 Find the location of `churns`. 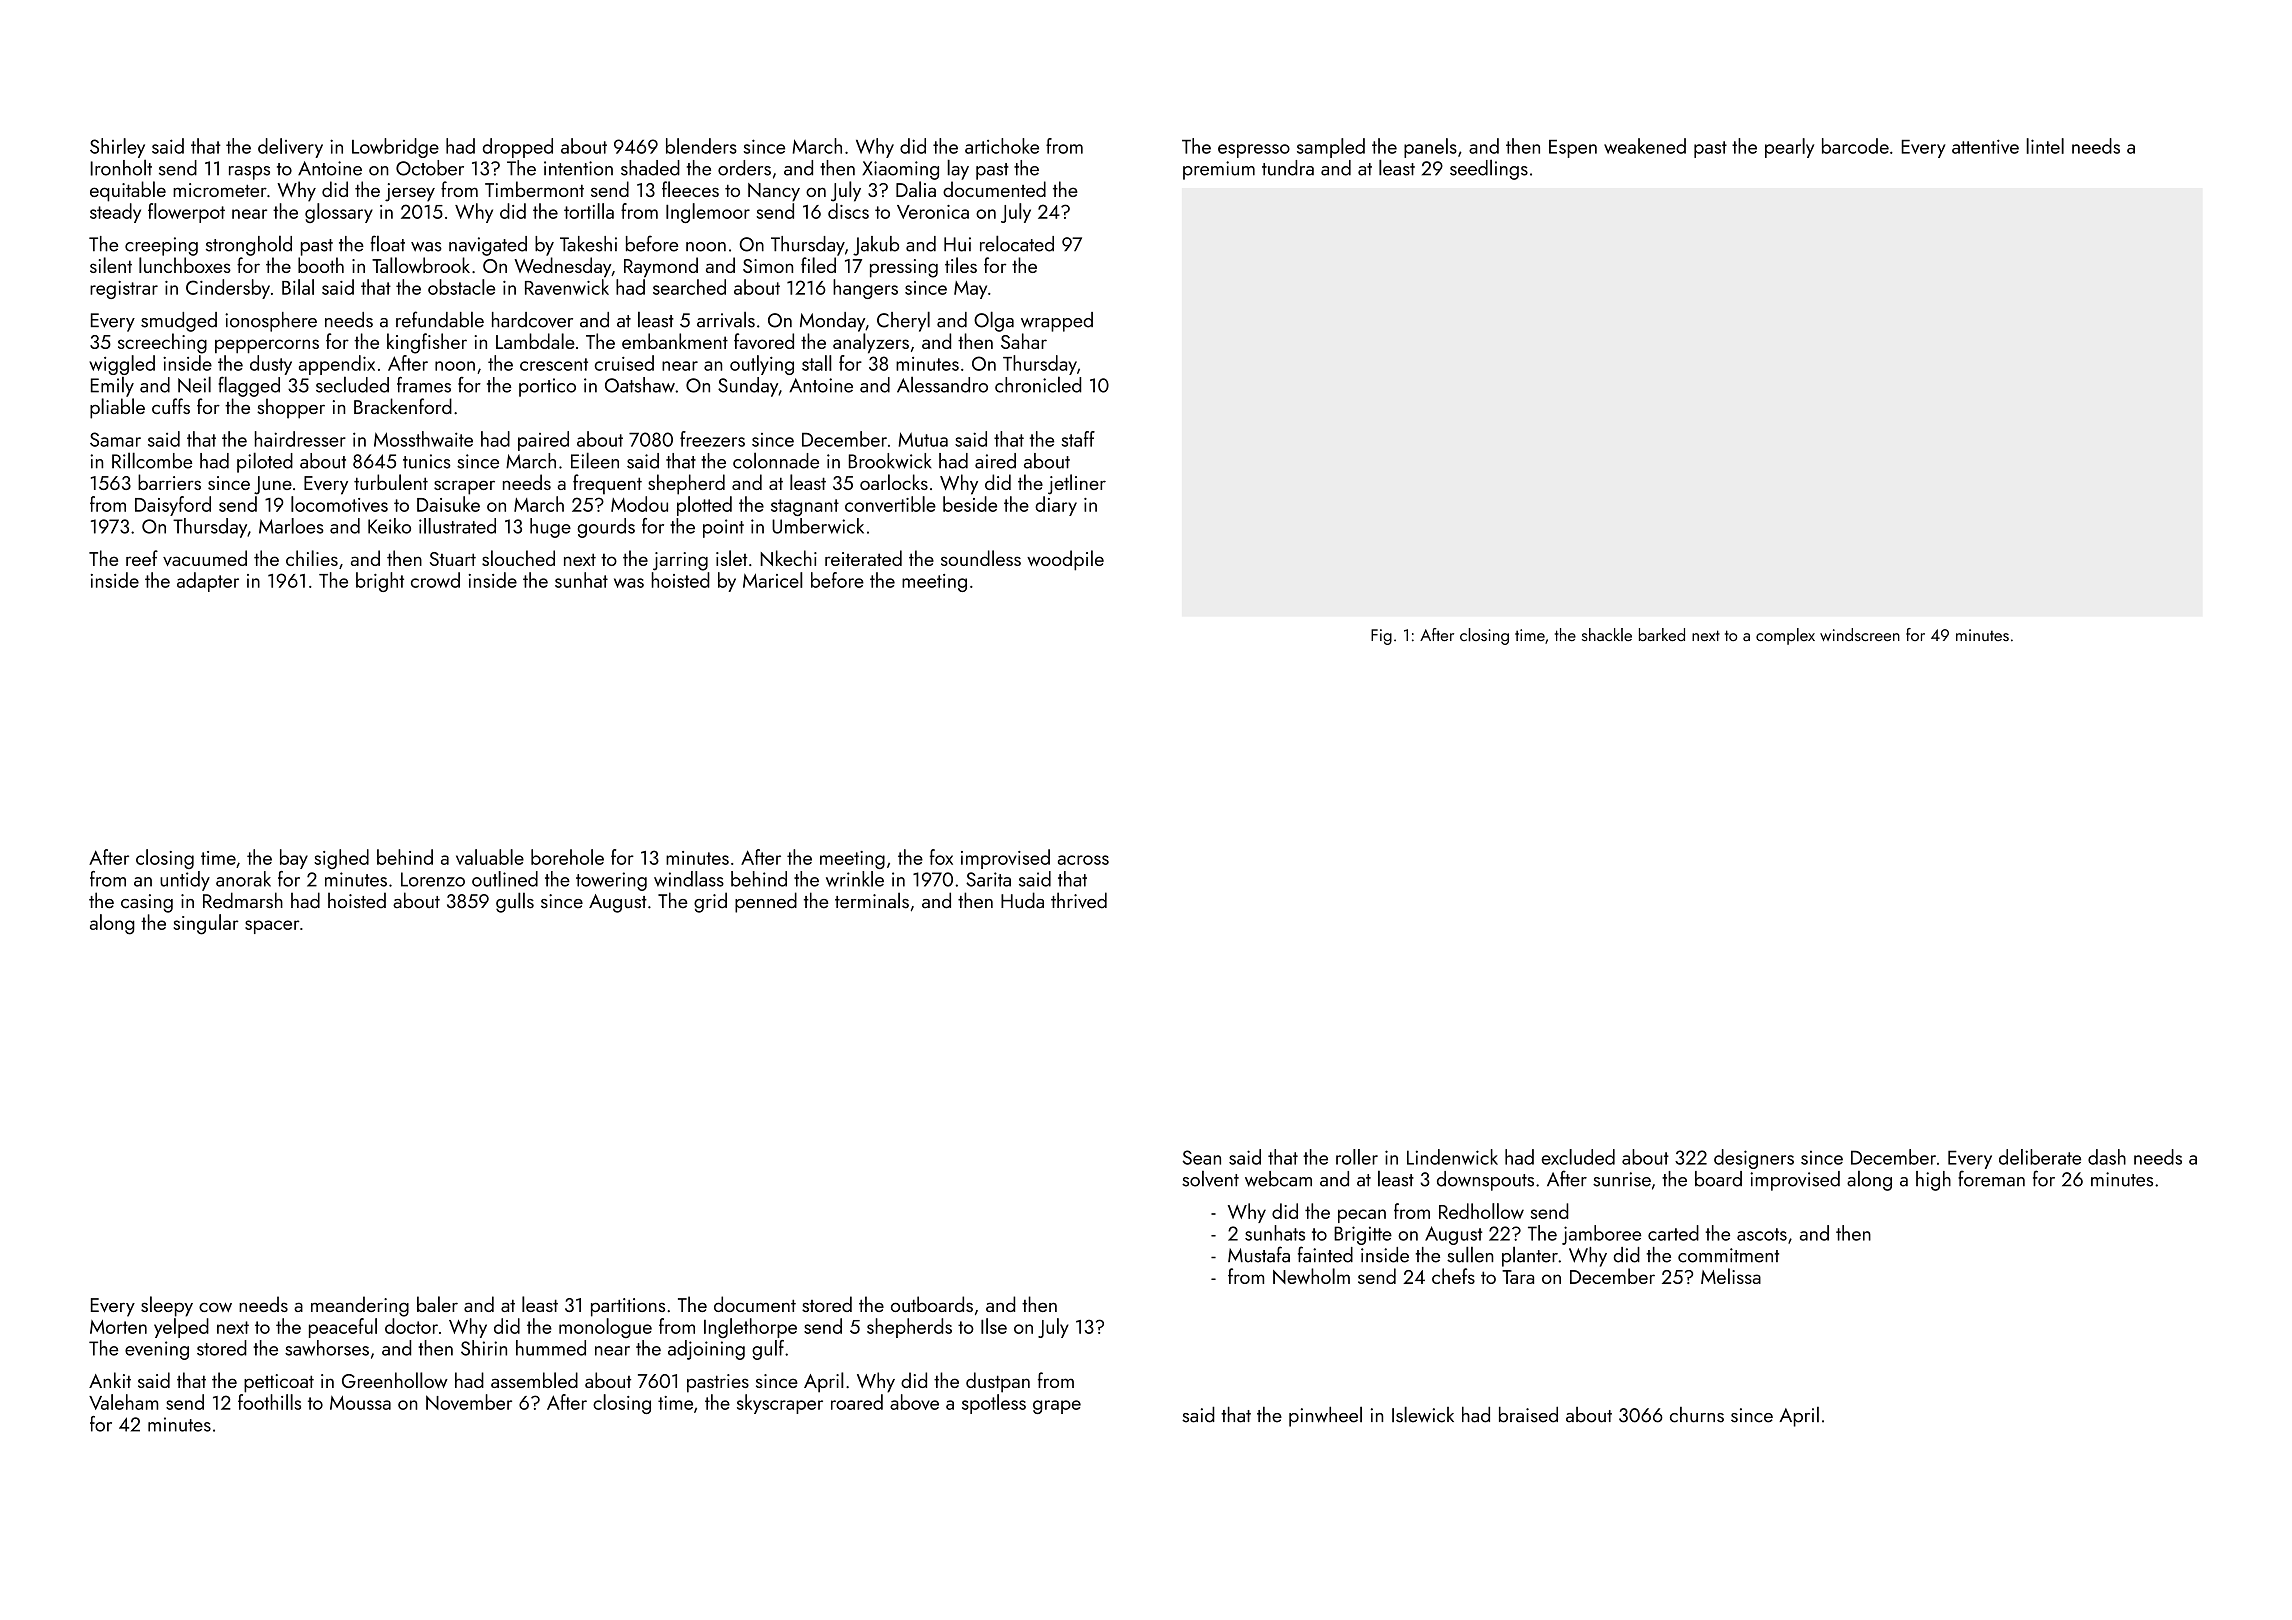

churns is located at coordinates (1697, 1415).
